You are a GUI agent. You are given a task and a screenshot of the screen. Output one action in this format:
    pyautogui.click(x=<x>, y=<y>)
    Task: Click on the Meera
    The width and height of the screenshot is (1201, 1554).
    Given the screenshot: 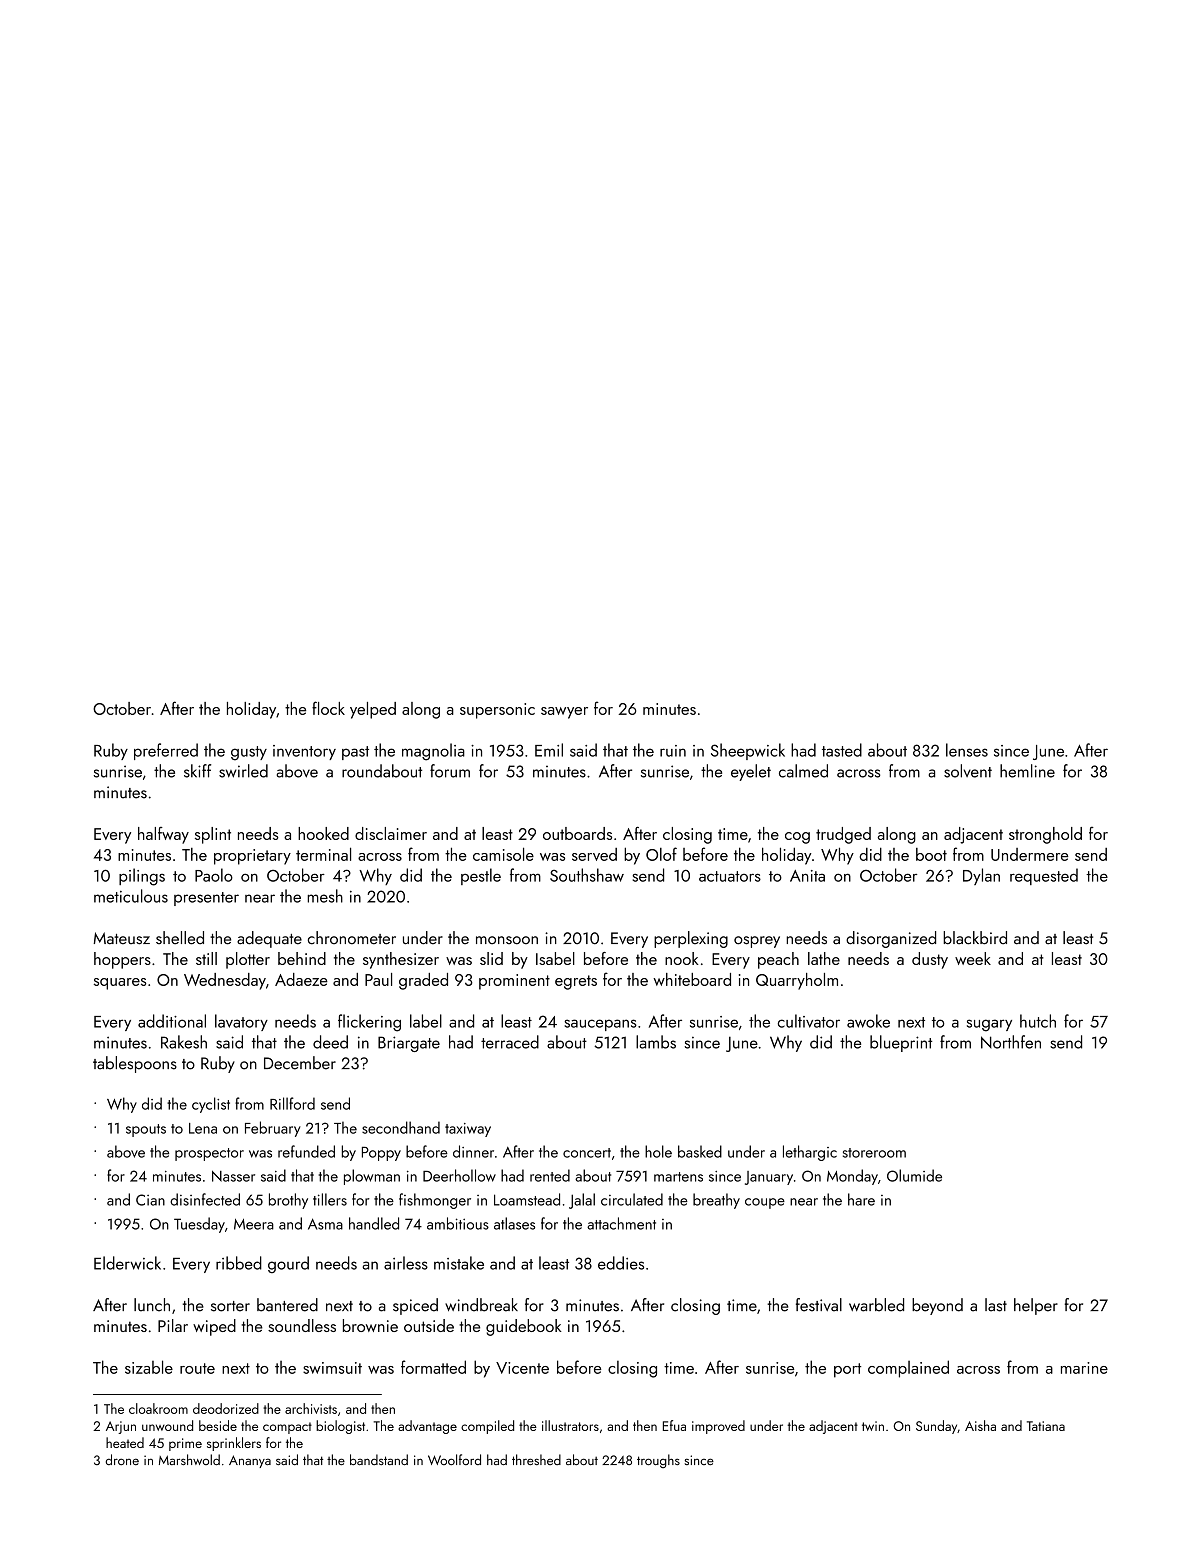 What is the action you would take?
    pyautogui.click(x=254, y=1224)
